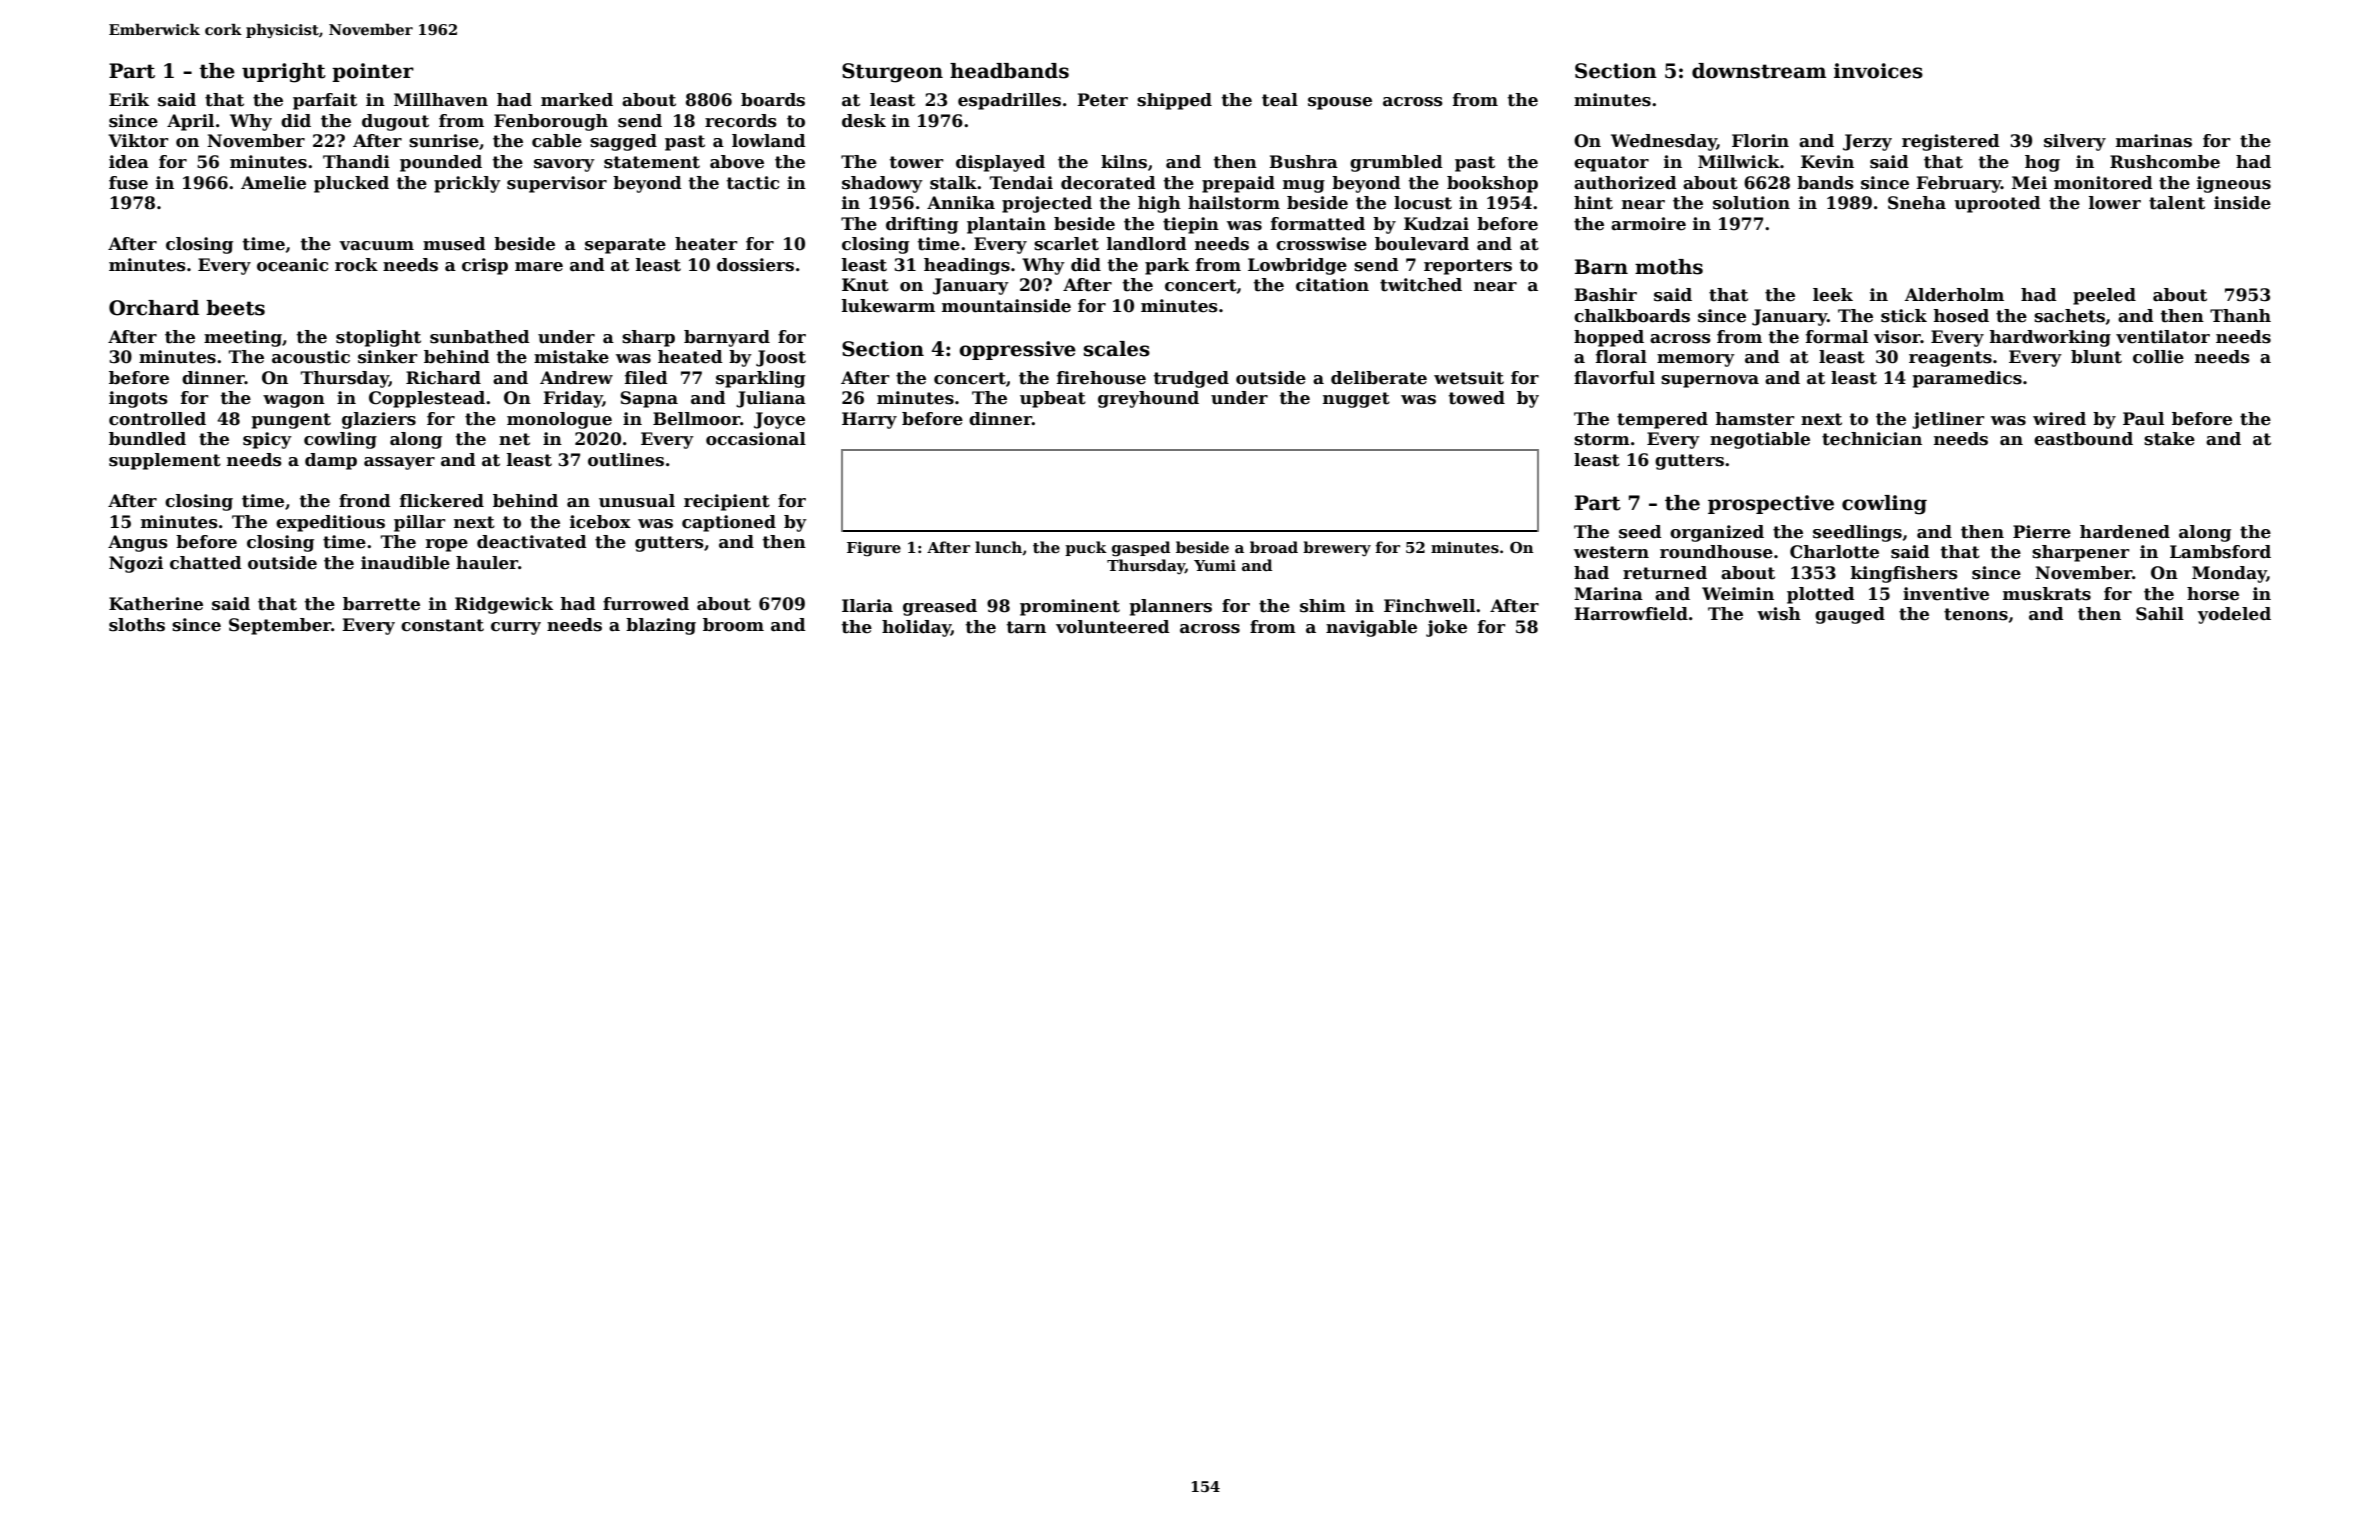 Image resolution: width=2380 pixels, height=1540 pixels. Describe the element at coordinates (1356, 400) in the page. I see `nugget` at that location.
